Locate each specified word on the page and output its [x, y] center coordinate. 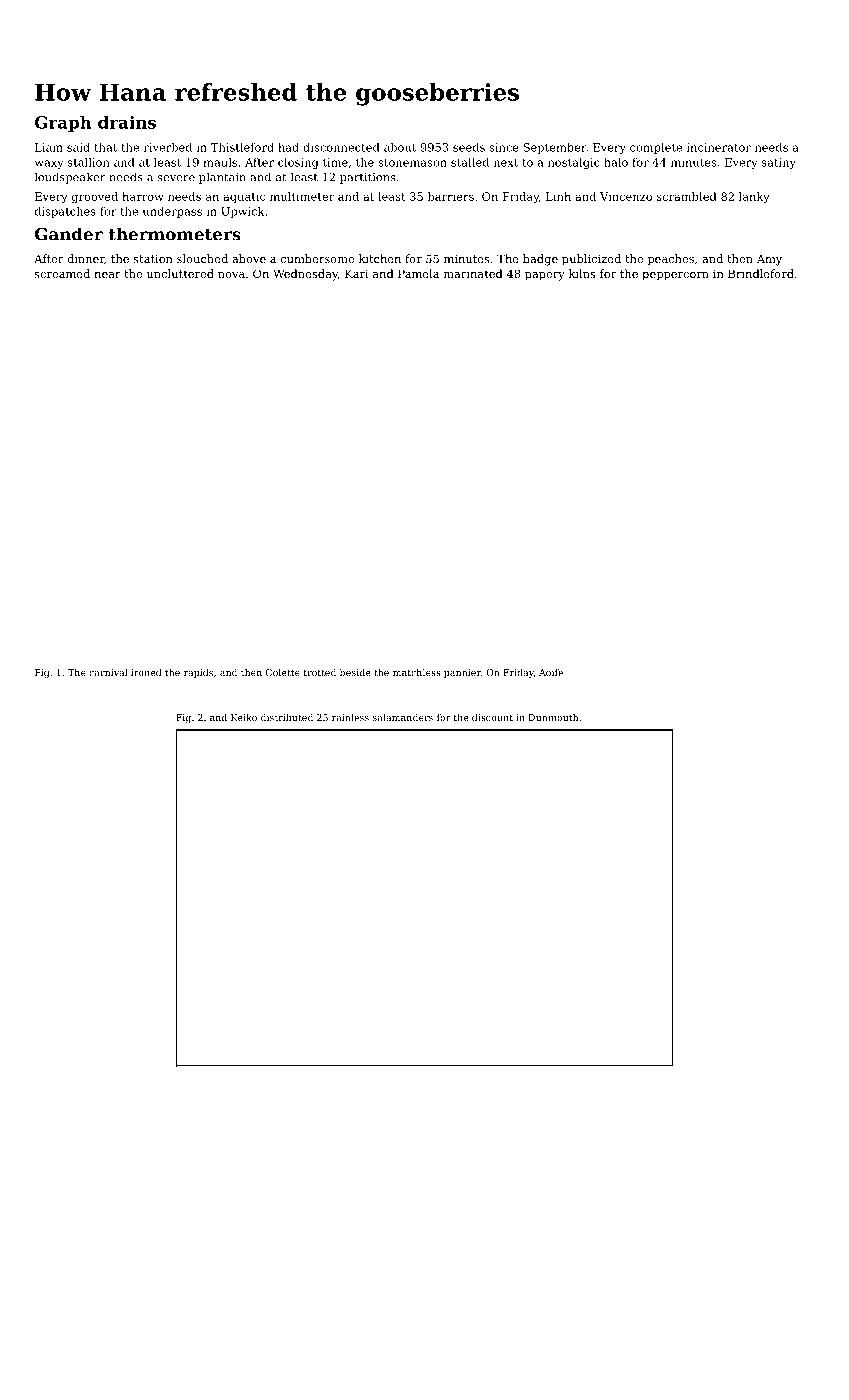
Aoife [551, 672]
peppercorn [675, 276]
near [107, 275]
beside [355, 672]
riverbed [168, 147]
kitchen [380, 258]
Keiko [244, 717]
